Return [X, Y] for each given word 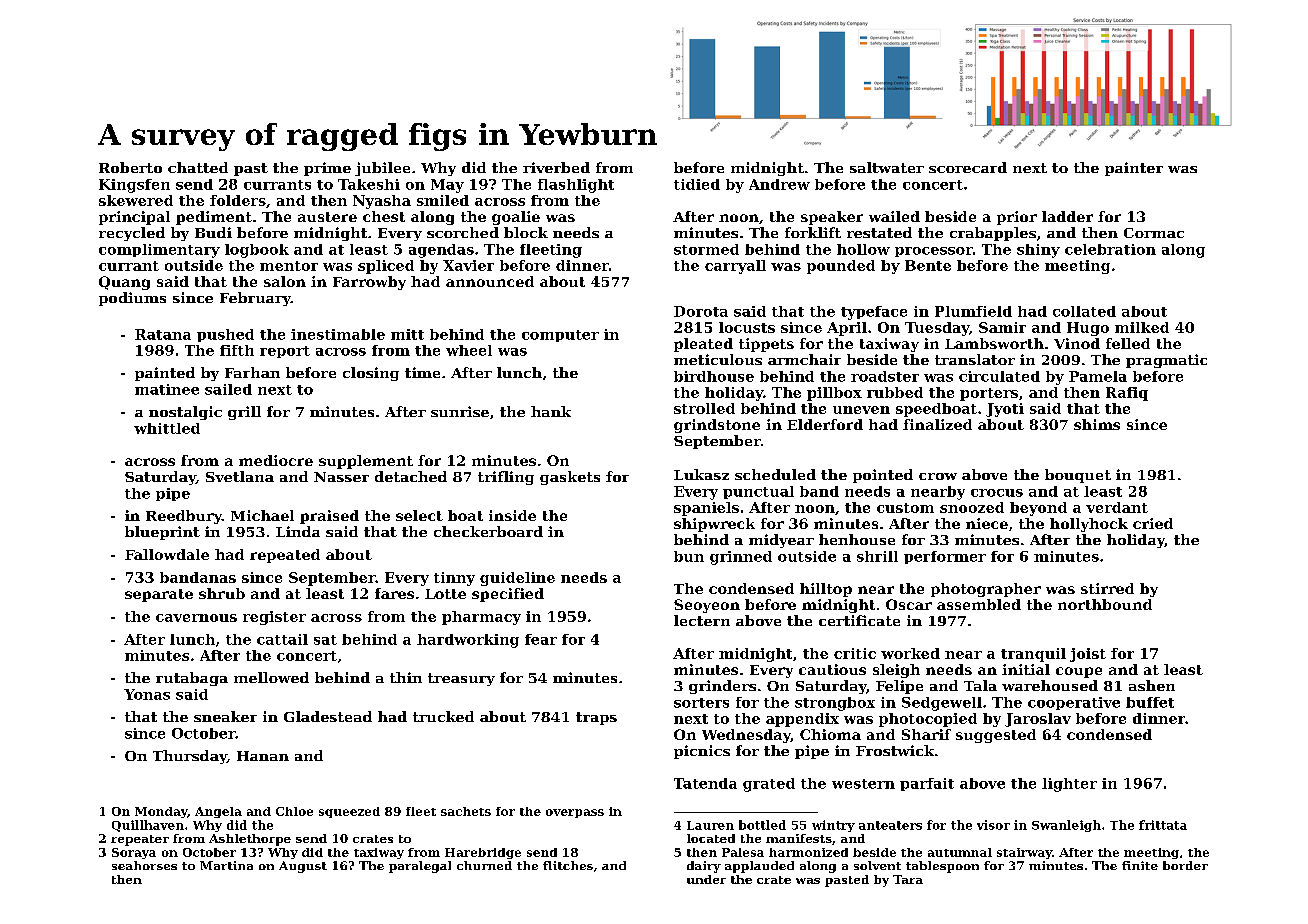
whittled [167, 428]
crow [938, 476]
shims [1097, 424]
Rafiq [1127, 394]
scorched [463, 232]
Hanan [263, 756]
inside [512, 515]
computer [560, 336]
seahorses [144, 865]
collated [1084, 311]
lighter [1069, 785]
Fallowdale [167, 554]
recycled [132, 234]
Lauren [710, 825]
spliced [386, 267]
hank [551, 411]
